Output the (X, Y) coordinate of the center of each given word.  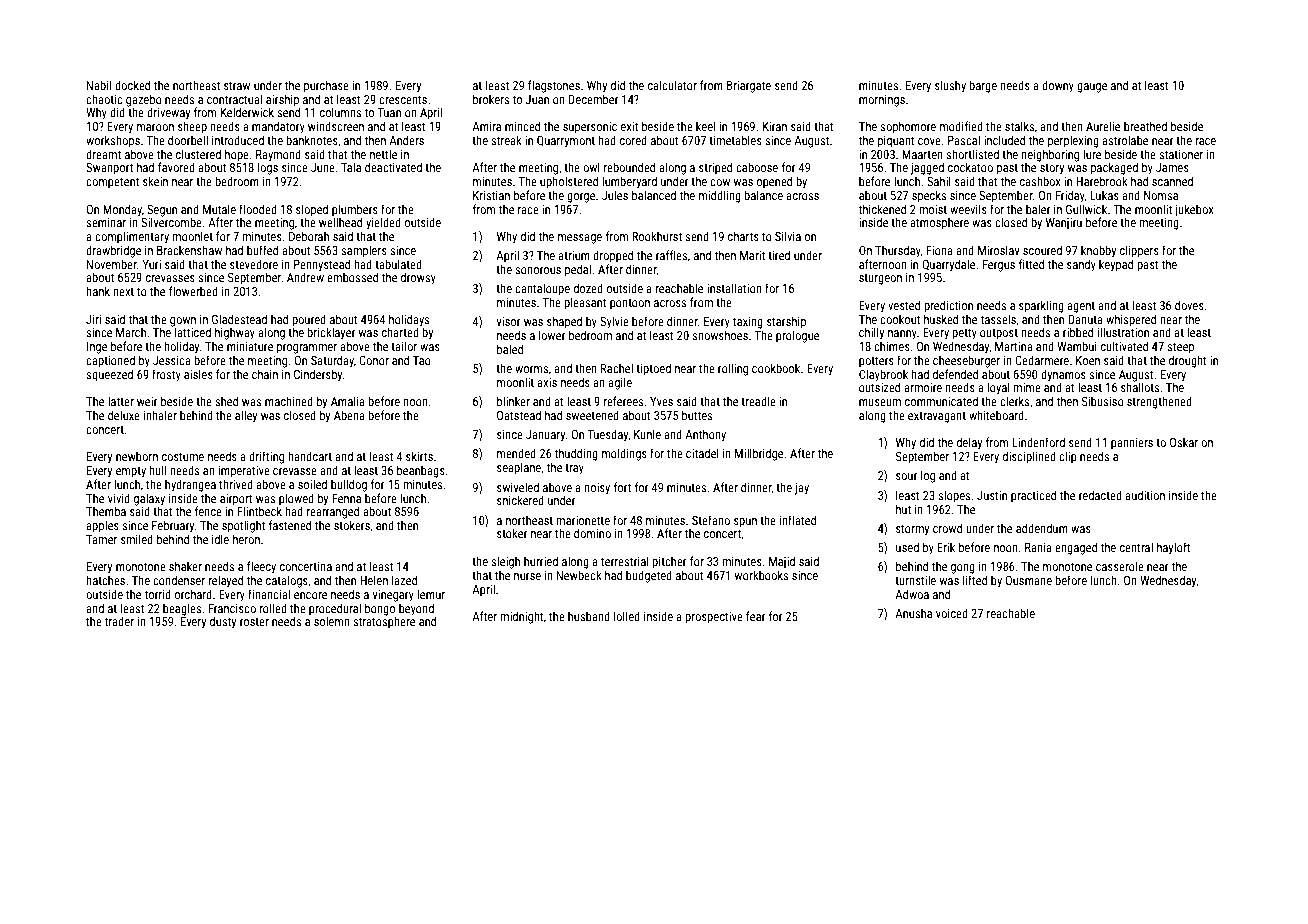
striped (715, 168)
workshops (113, 141)
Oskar (1184, 442)
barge (983, 86)
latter (121, 401)
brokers (491, 99)
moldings (624, 454)
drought (1188, 361)
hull (157, 470)
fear (756, 616)
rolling (733, 369)
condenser (179, 580)
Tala (351, 167)
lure (1092, 154)
